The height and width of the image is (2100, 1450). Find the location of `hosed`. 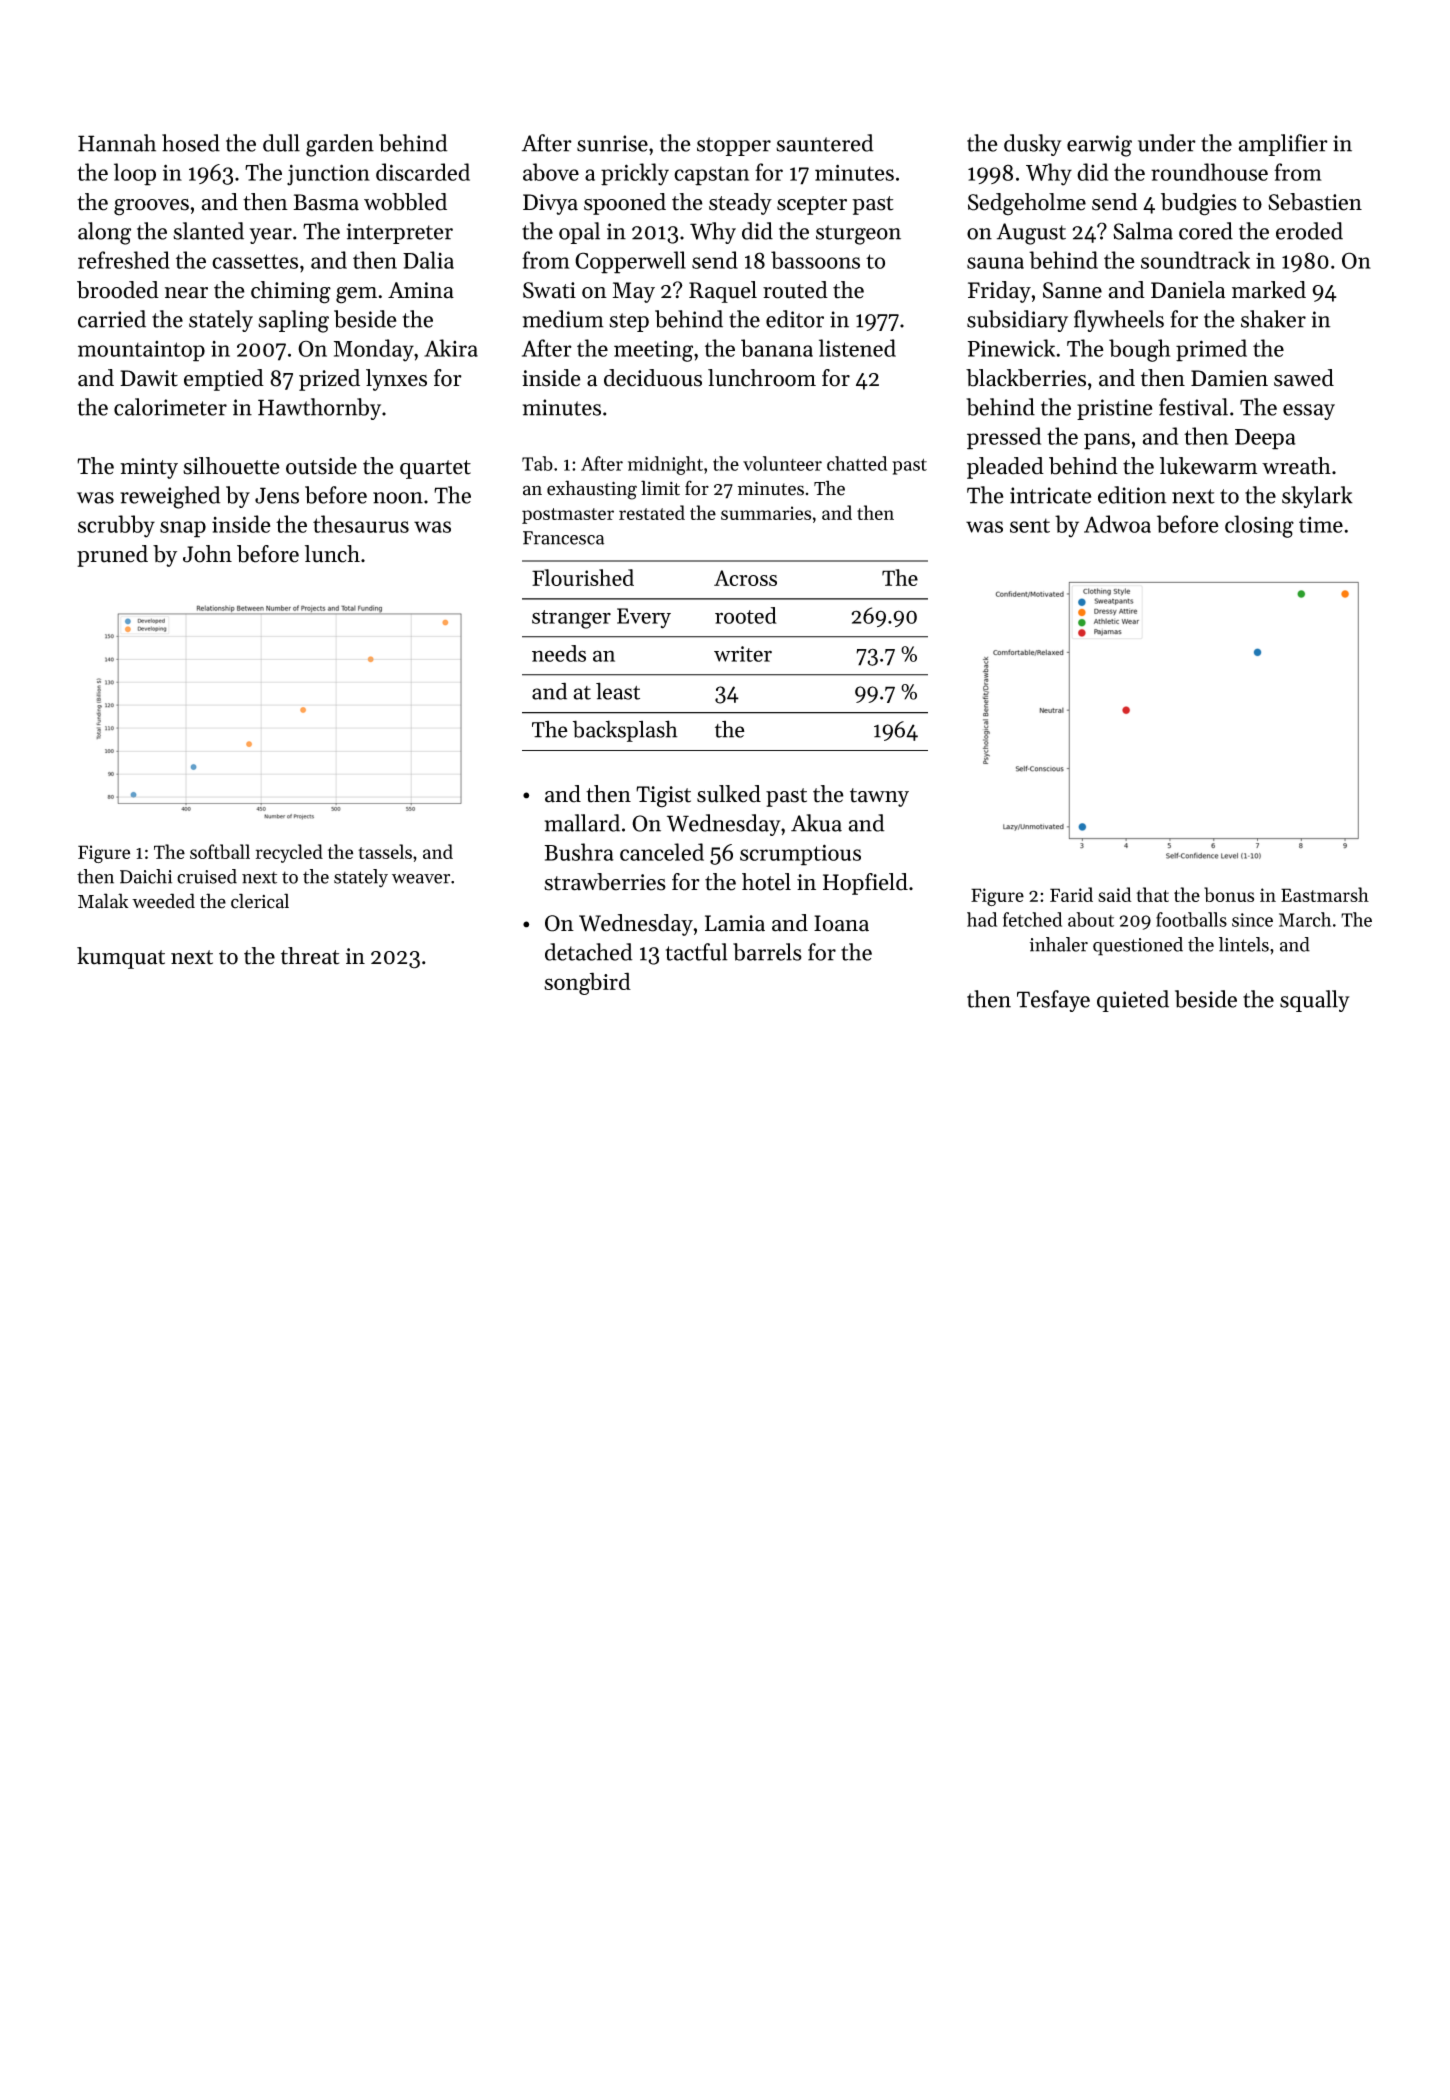

hosed is located at coordinates (191, 143).
